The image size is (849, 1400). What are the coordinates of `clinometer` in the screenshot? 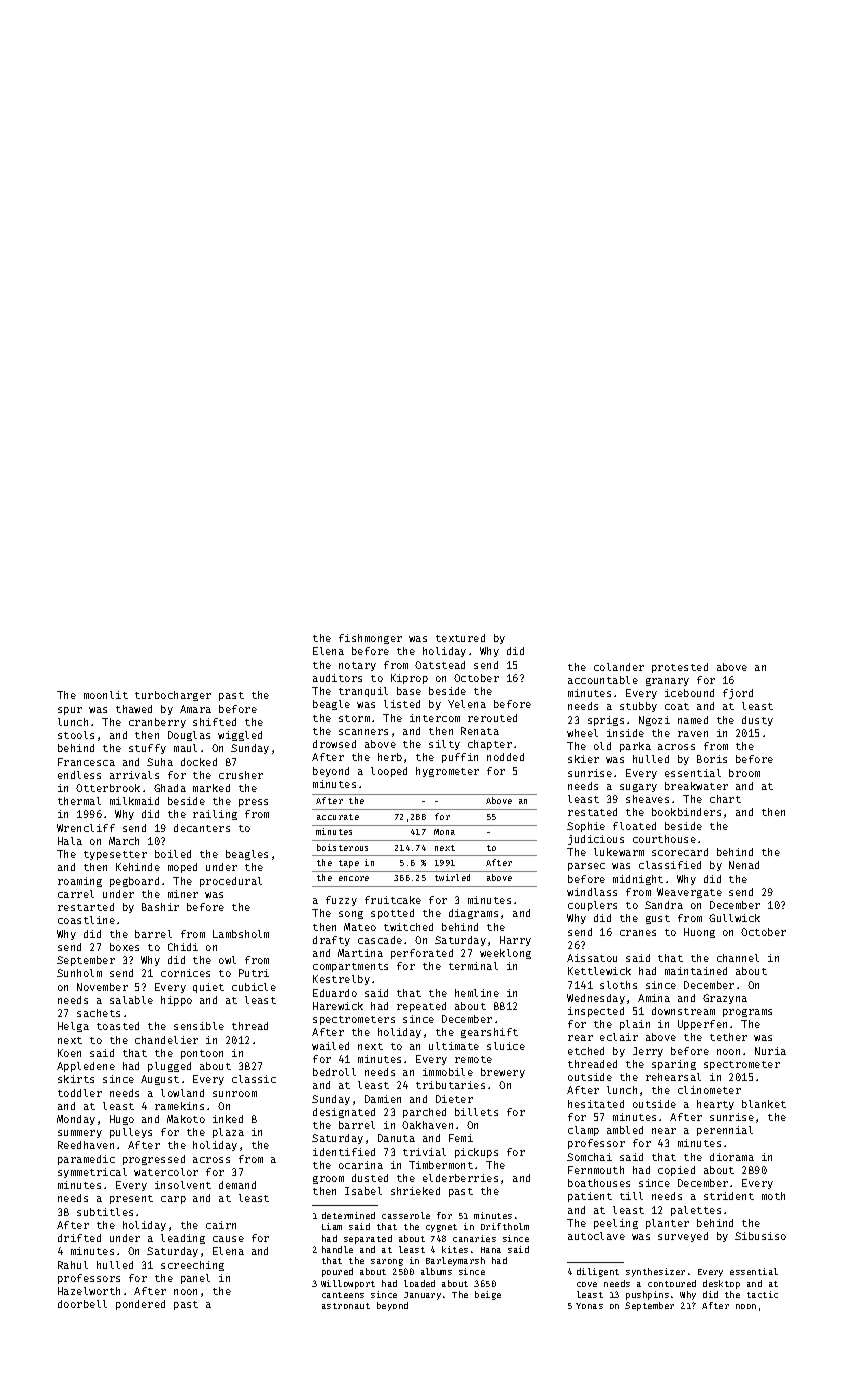 It's located at (709, 1090).
